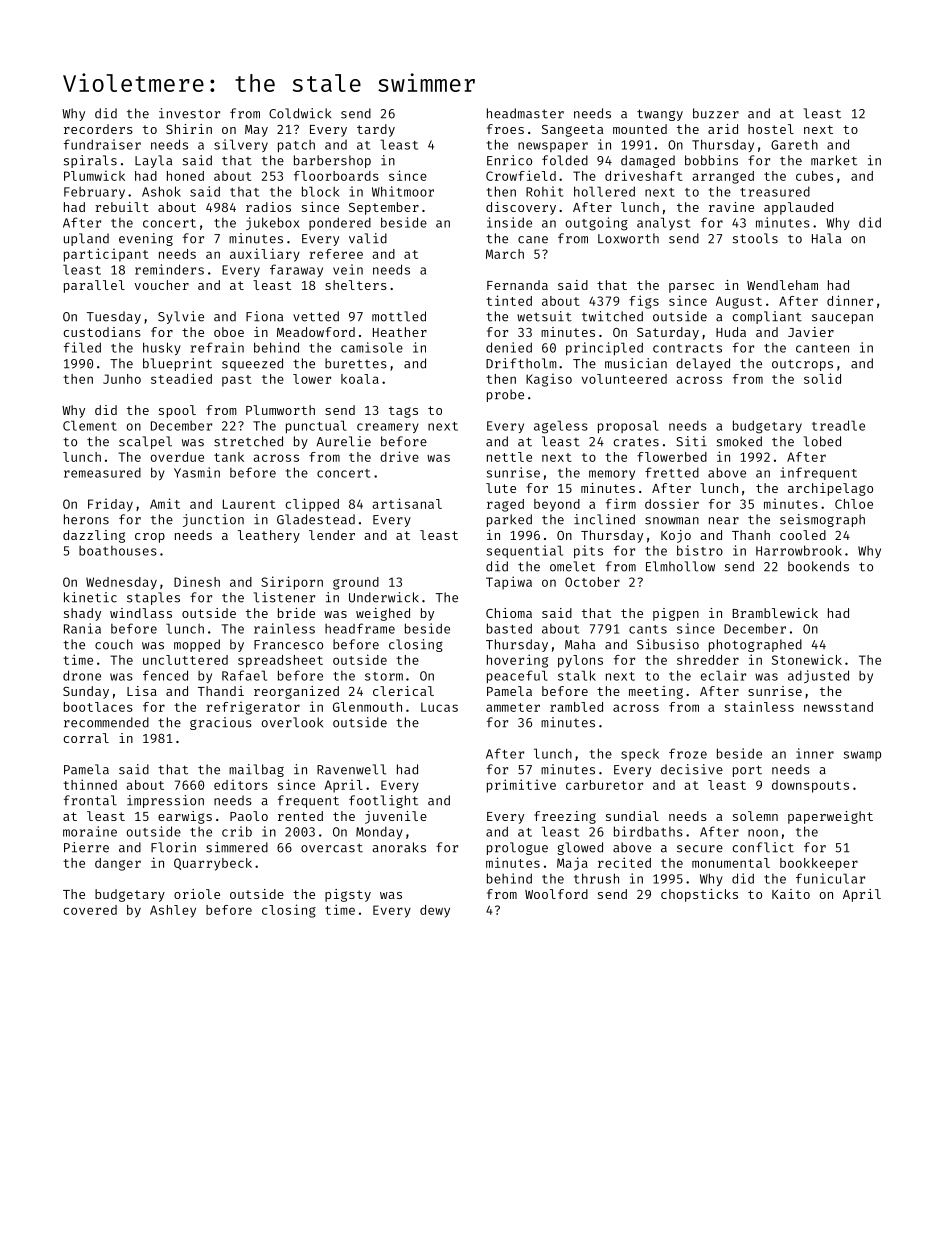 The width and height of the document is (952, 1233). I want to click on headmaster, so click(525, 113).
